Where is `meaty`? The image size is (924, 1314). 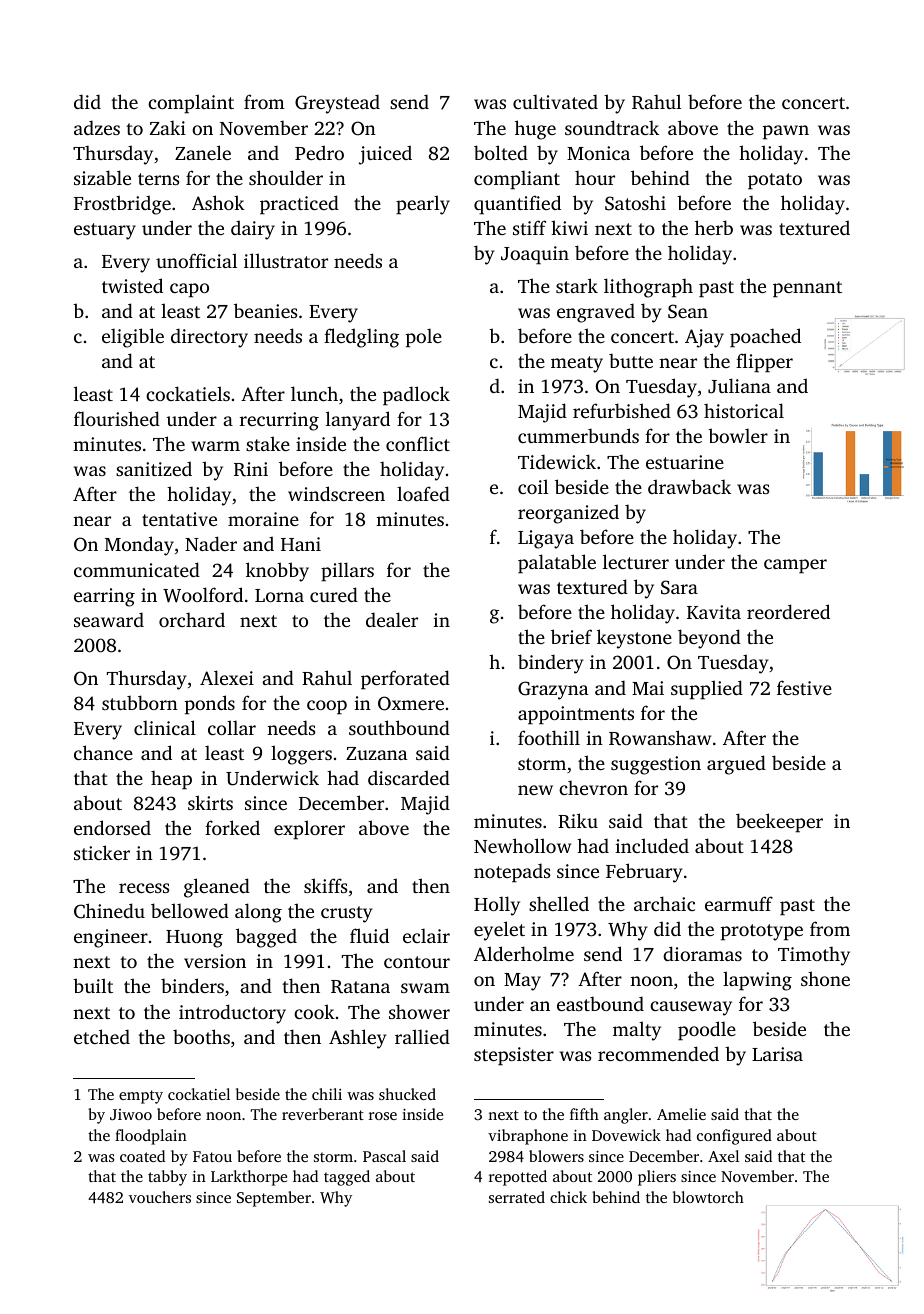 meaty is located at coordinates (577, 364).
